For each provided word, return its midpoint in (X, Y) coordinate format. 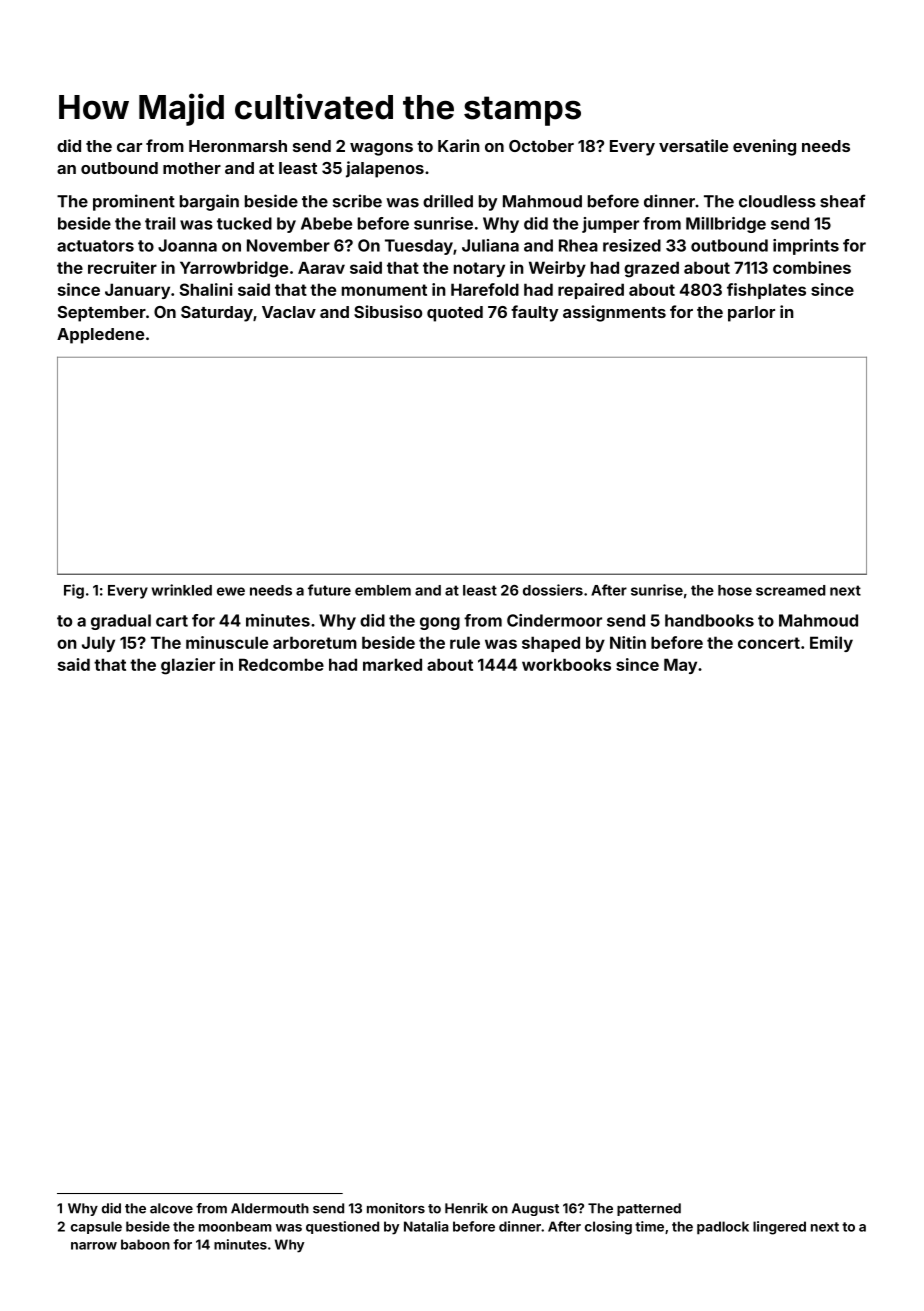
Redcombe (281, 664)
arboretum (315, 642)
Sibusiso (388, 311)
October (541, 146)
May (680, 666)
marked (392, 664)
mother (192, 168)
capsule (96, 1227)
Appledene (100, 336)
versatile (693, 145)
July (98, 644)
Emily (831, 644)
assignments (614, 313)
